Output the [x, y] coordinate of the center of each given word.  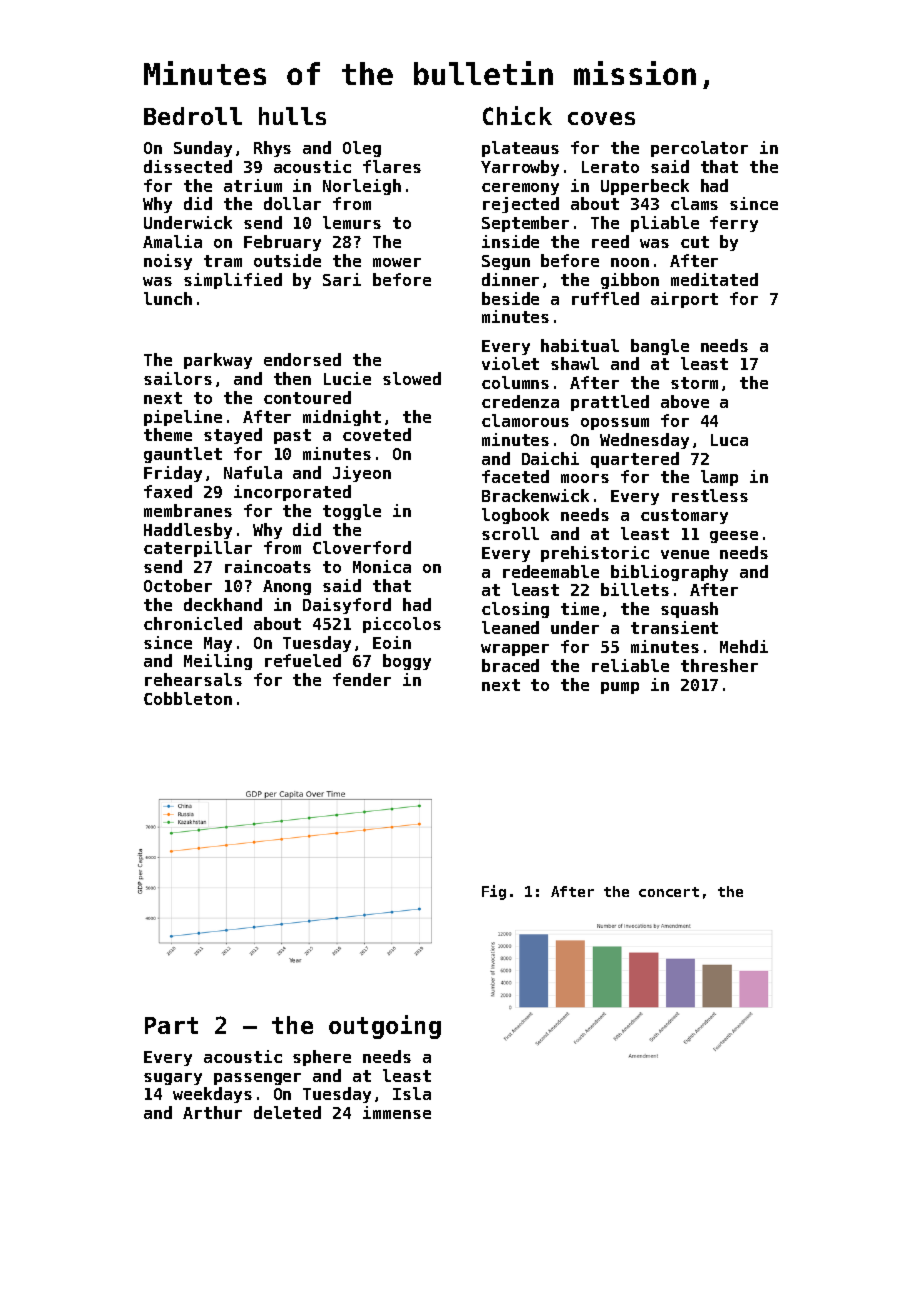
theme [168, 434]
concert [669, 892]
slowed [412, 378]
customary [684, 516]
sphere [322, 1058]
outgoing [385, 1027]
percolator [699, 149]
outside [287, 260]
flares [392, 166]
